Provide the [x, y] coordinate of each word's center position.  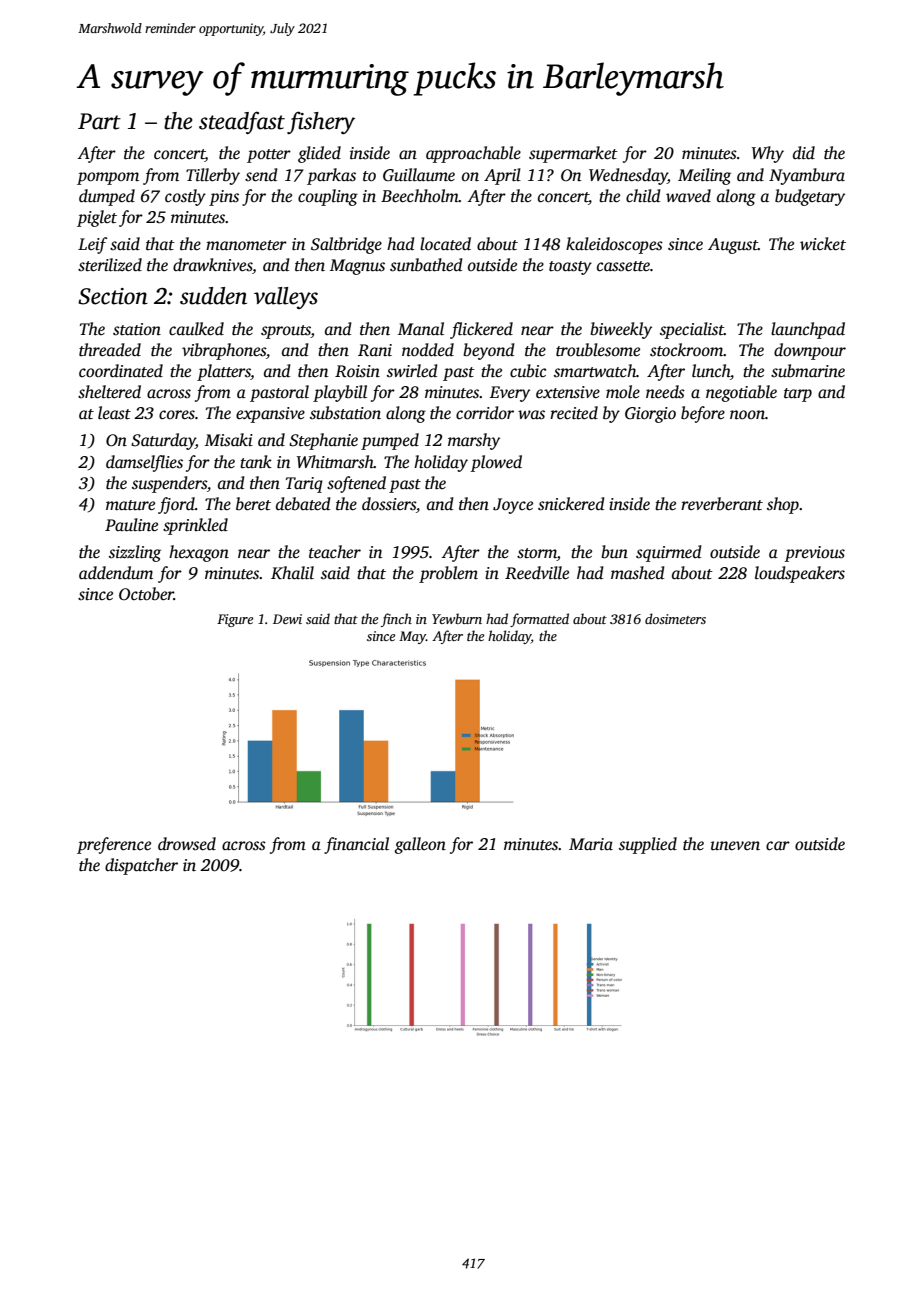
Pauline [131, 525]
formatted [539, 620]
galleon [420, 845]
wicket [823, 244]
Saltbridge [346, 245]
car [778, 845]
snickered [571, 504]
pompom [108, 178]
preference [114, 845]
